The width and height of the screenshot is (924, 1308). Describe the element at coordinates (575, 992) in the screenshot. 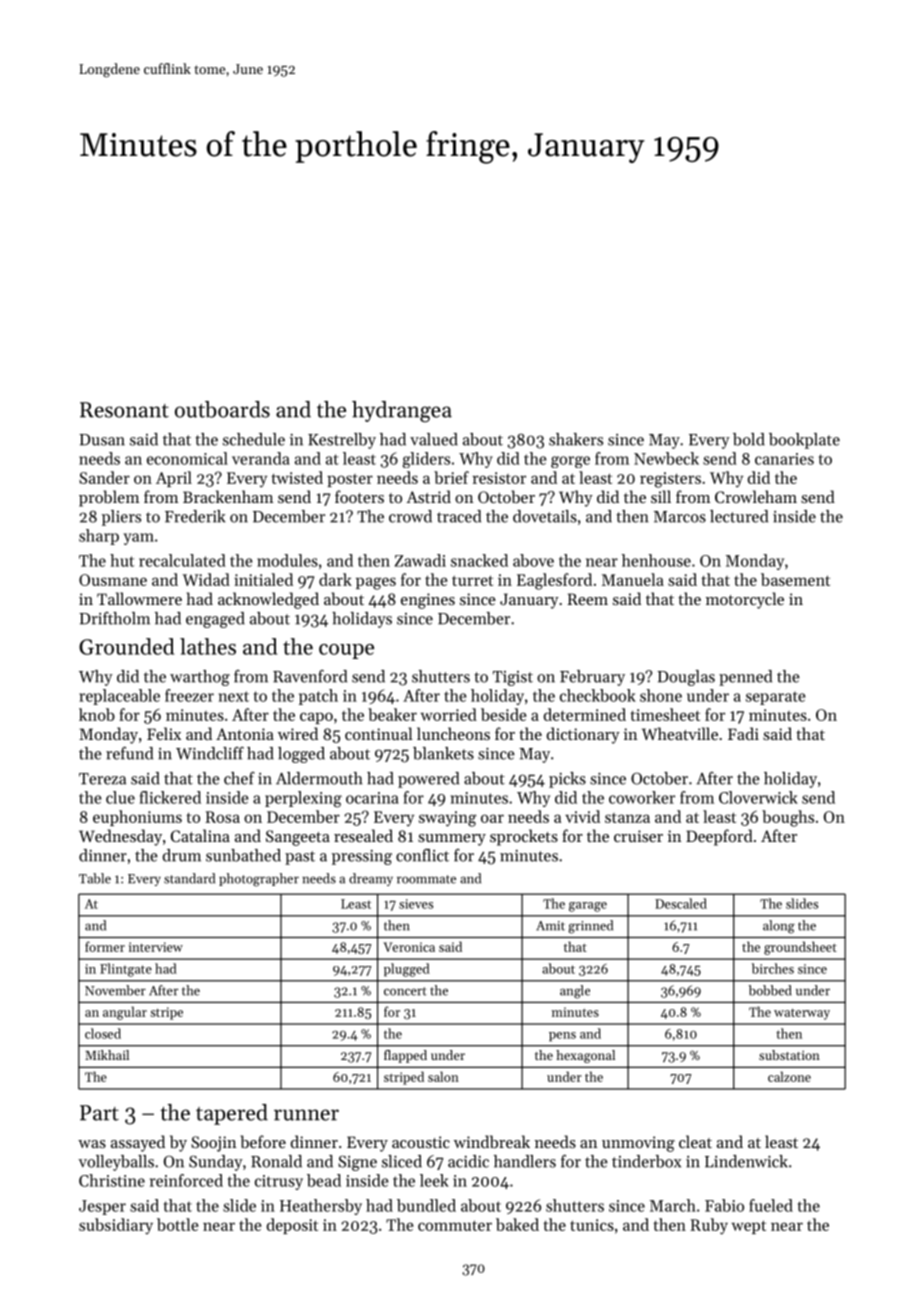

I see `angle` at that location.
